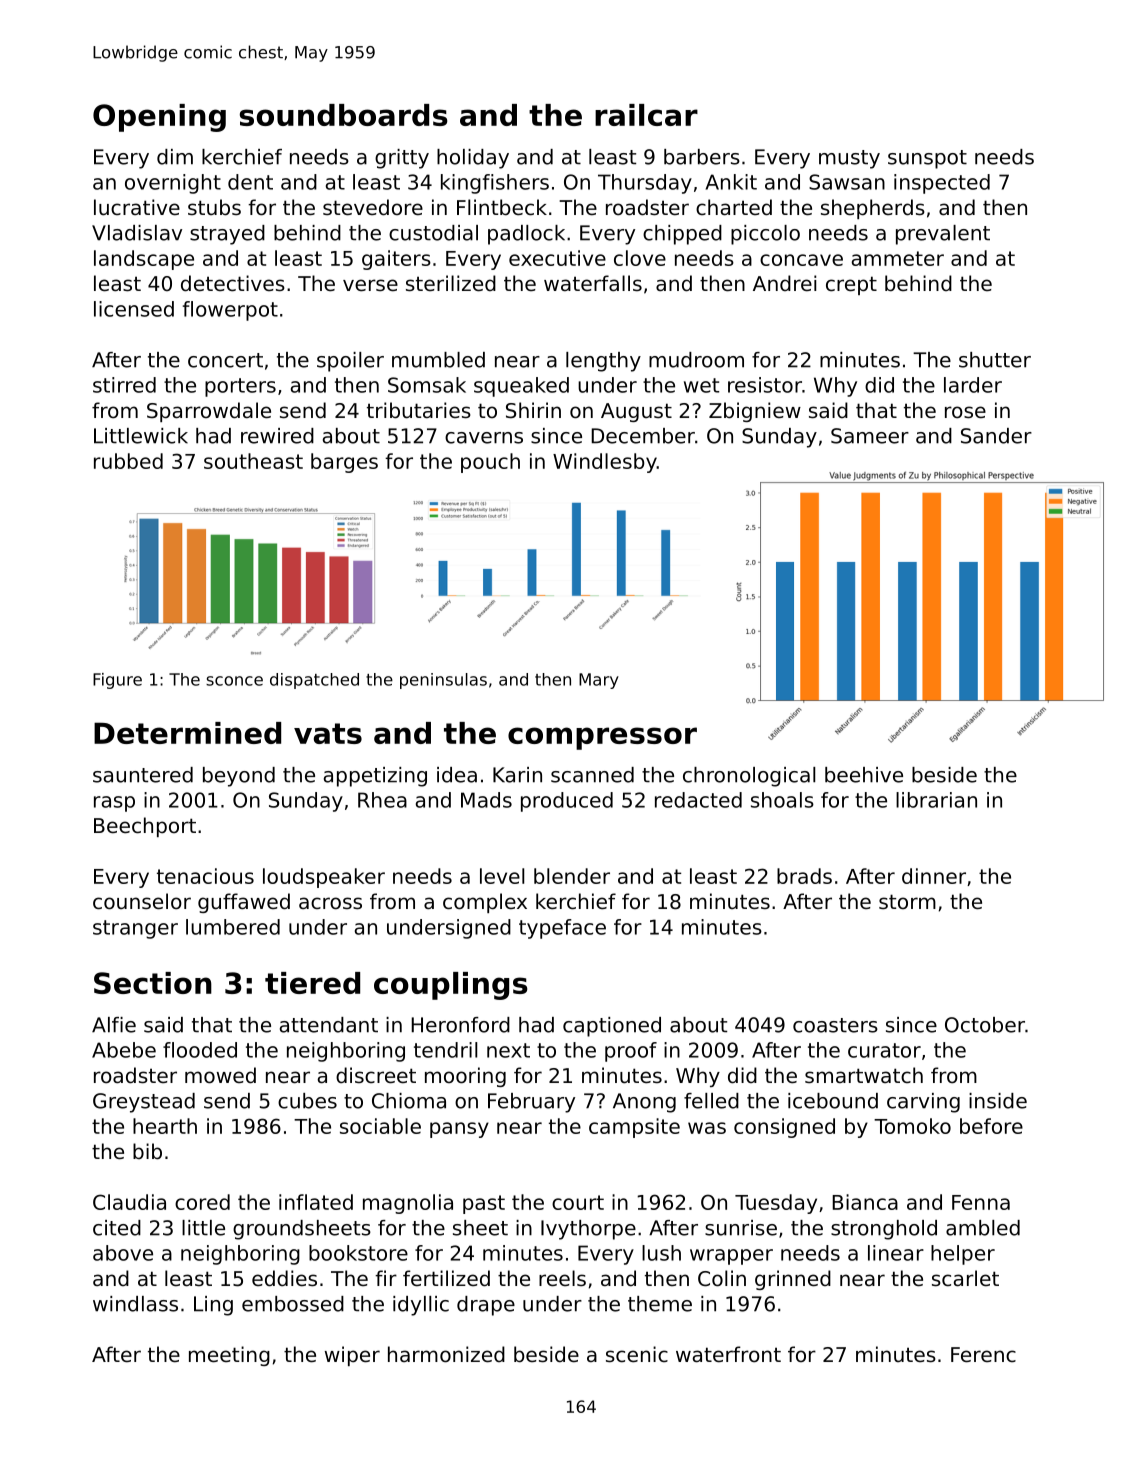 The width and height of the screenshot is (1130, 1462). What do you see at coordinates (749, 777) in the screenshot?
I see `chronological` at bounding box center [749, 777].
